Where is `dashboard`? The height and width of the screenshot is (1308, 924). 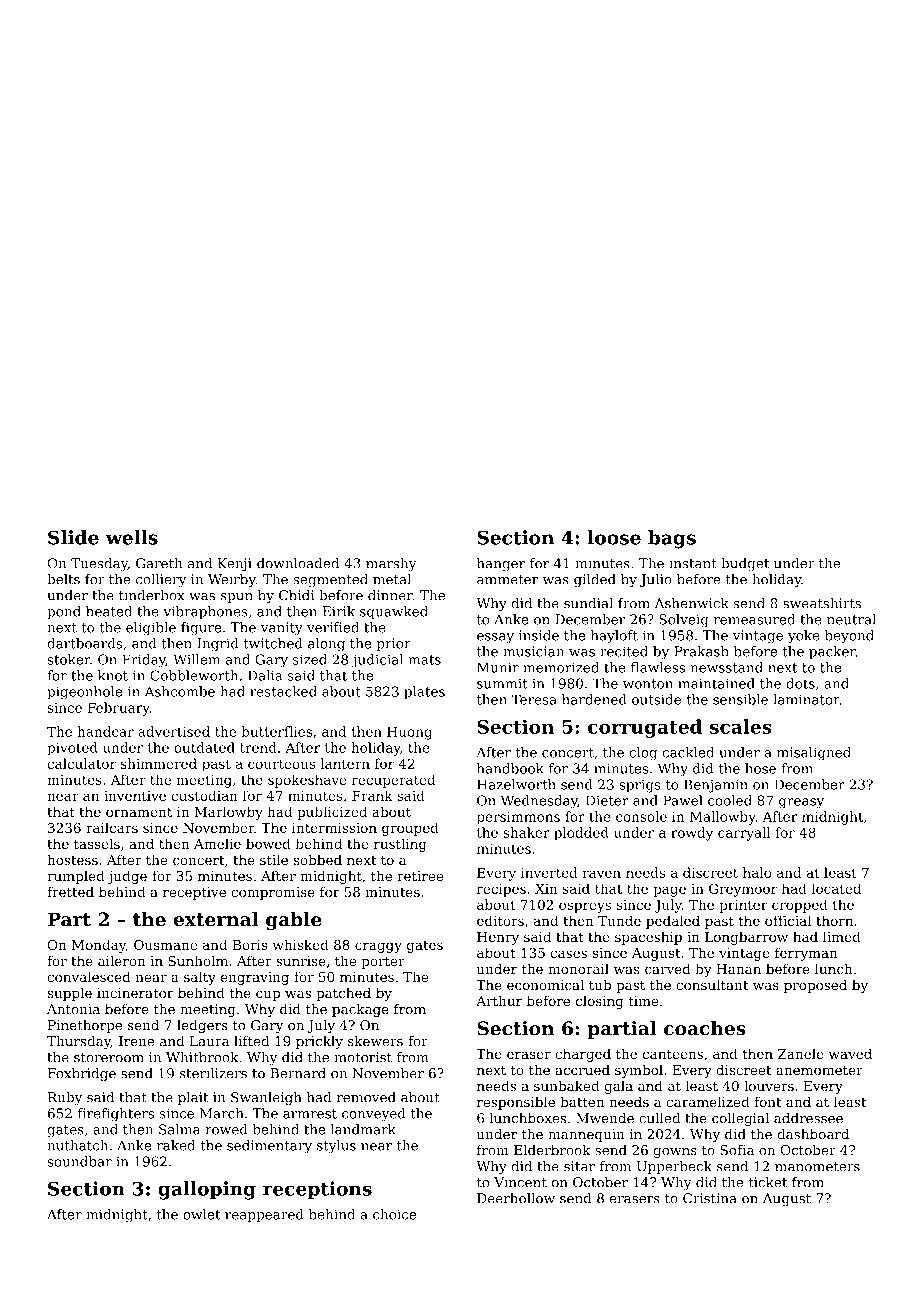 dashboard is located at coordinates (813, 1134).
